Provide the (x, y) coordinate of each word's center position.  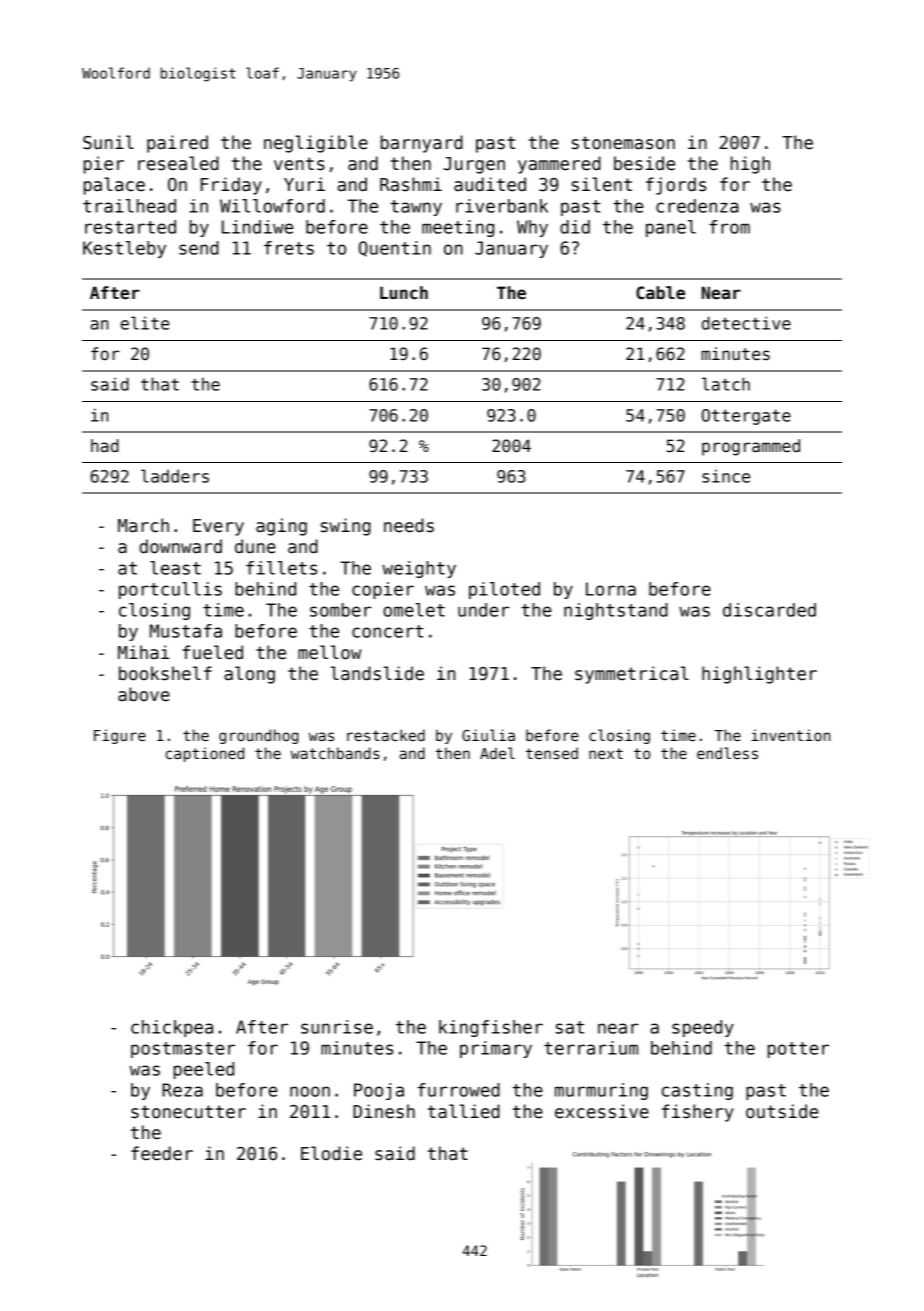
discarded (769, 610)
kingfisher (491, 1028)
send (199, 248)
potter (798, 1050)
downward (180, 546)
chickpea (172, 1028)
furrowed (459, 1090)
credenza (697, 206)
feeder (162, 1153)
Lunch (404, 293)
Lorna (611, 589)
